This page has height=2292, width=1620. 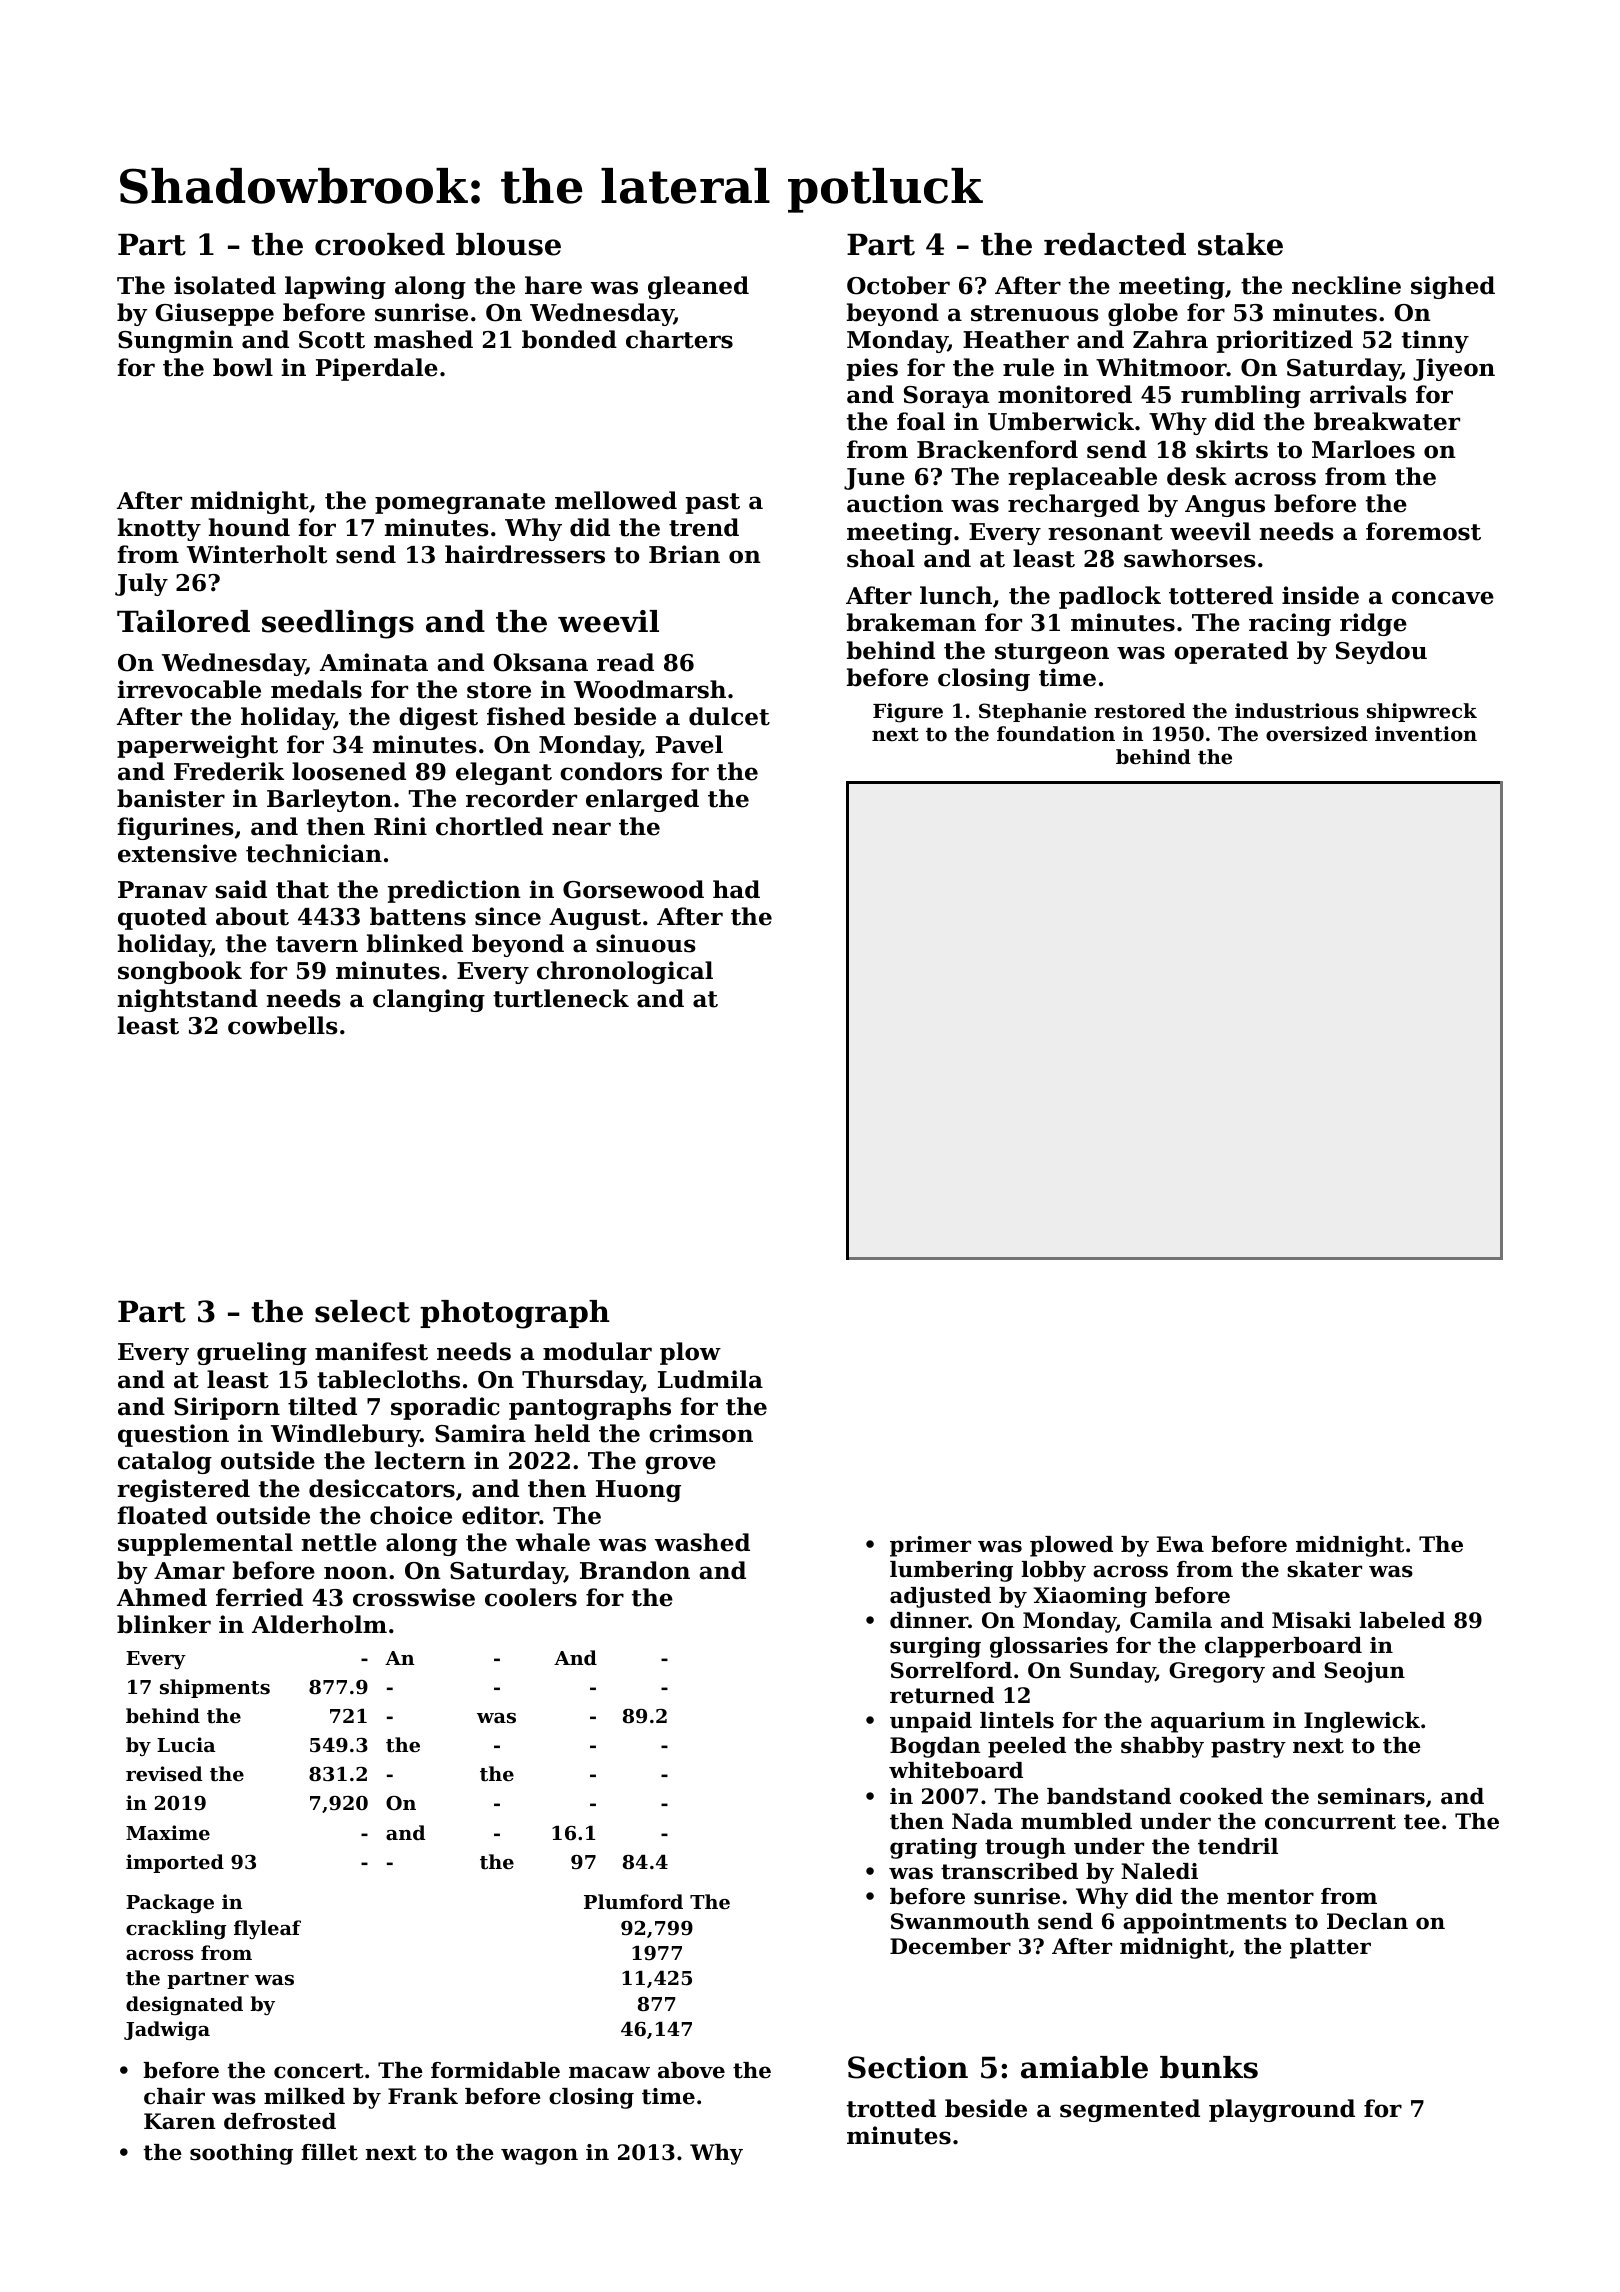 I want to click on nettle, so click(x=339, y=1542).
